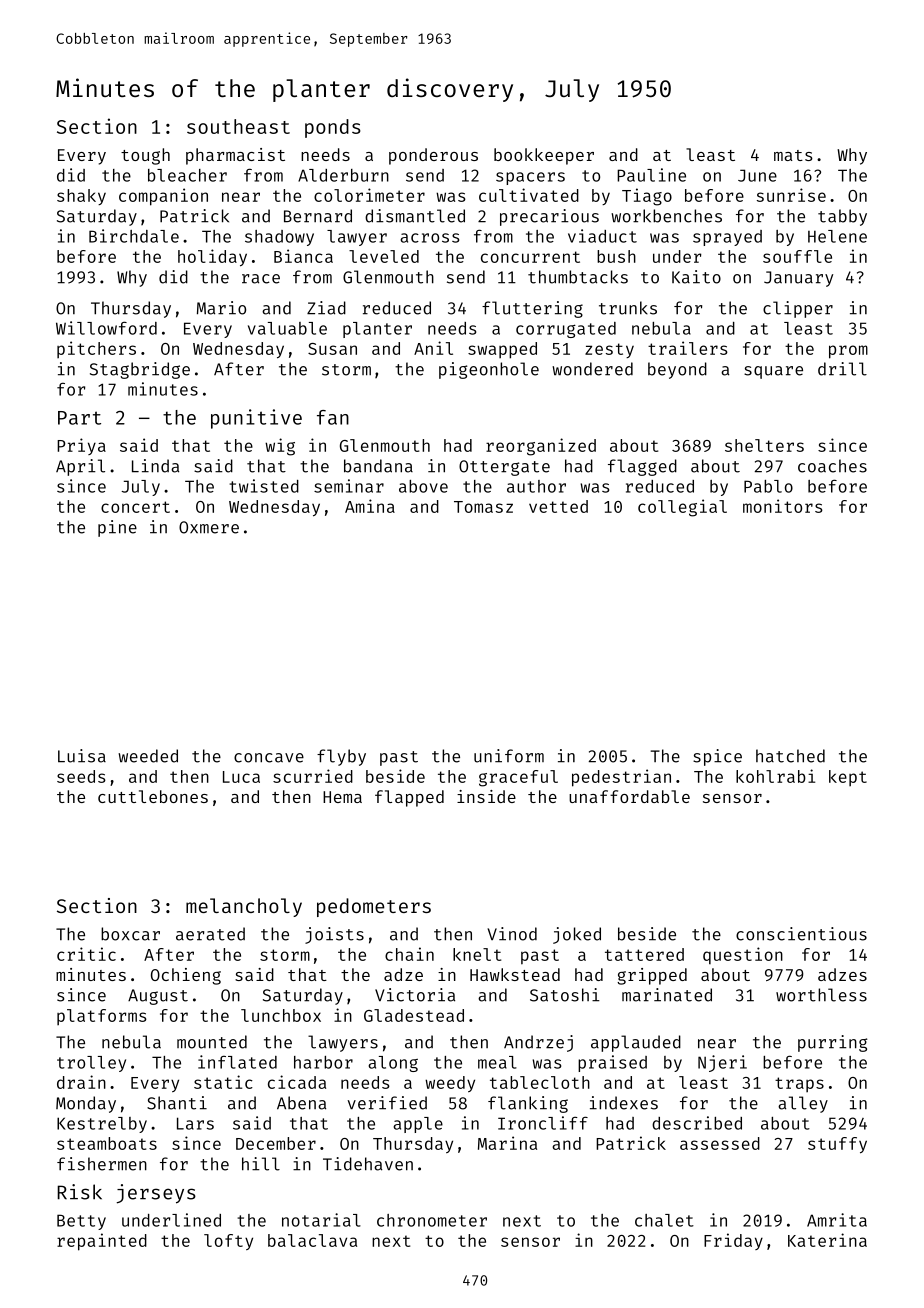  Describe the element at coordinates (409, 798) in the screenshot. I see `flapped` at that location.
